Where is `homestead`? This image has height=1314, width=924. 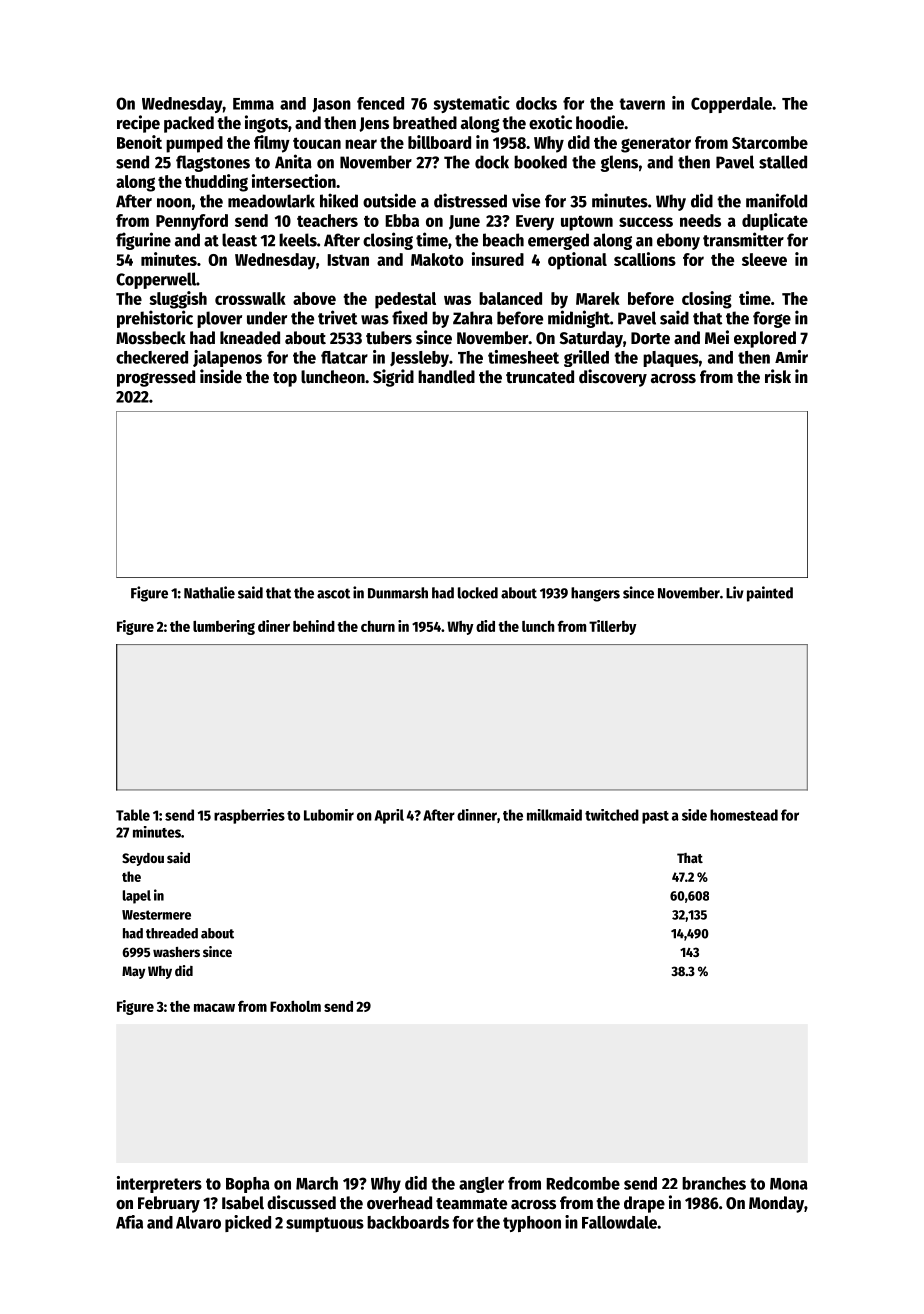
homestead is located at coordinates (744, 815).
